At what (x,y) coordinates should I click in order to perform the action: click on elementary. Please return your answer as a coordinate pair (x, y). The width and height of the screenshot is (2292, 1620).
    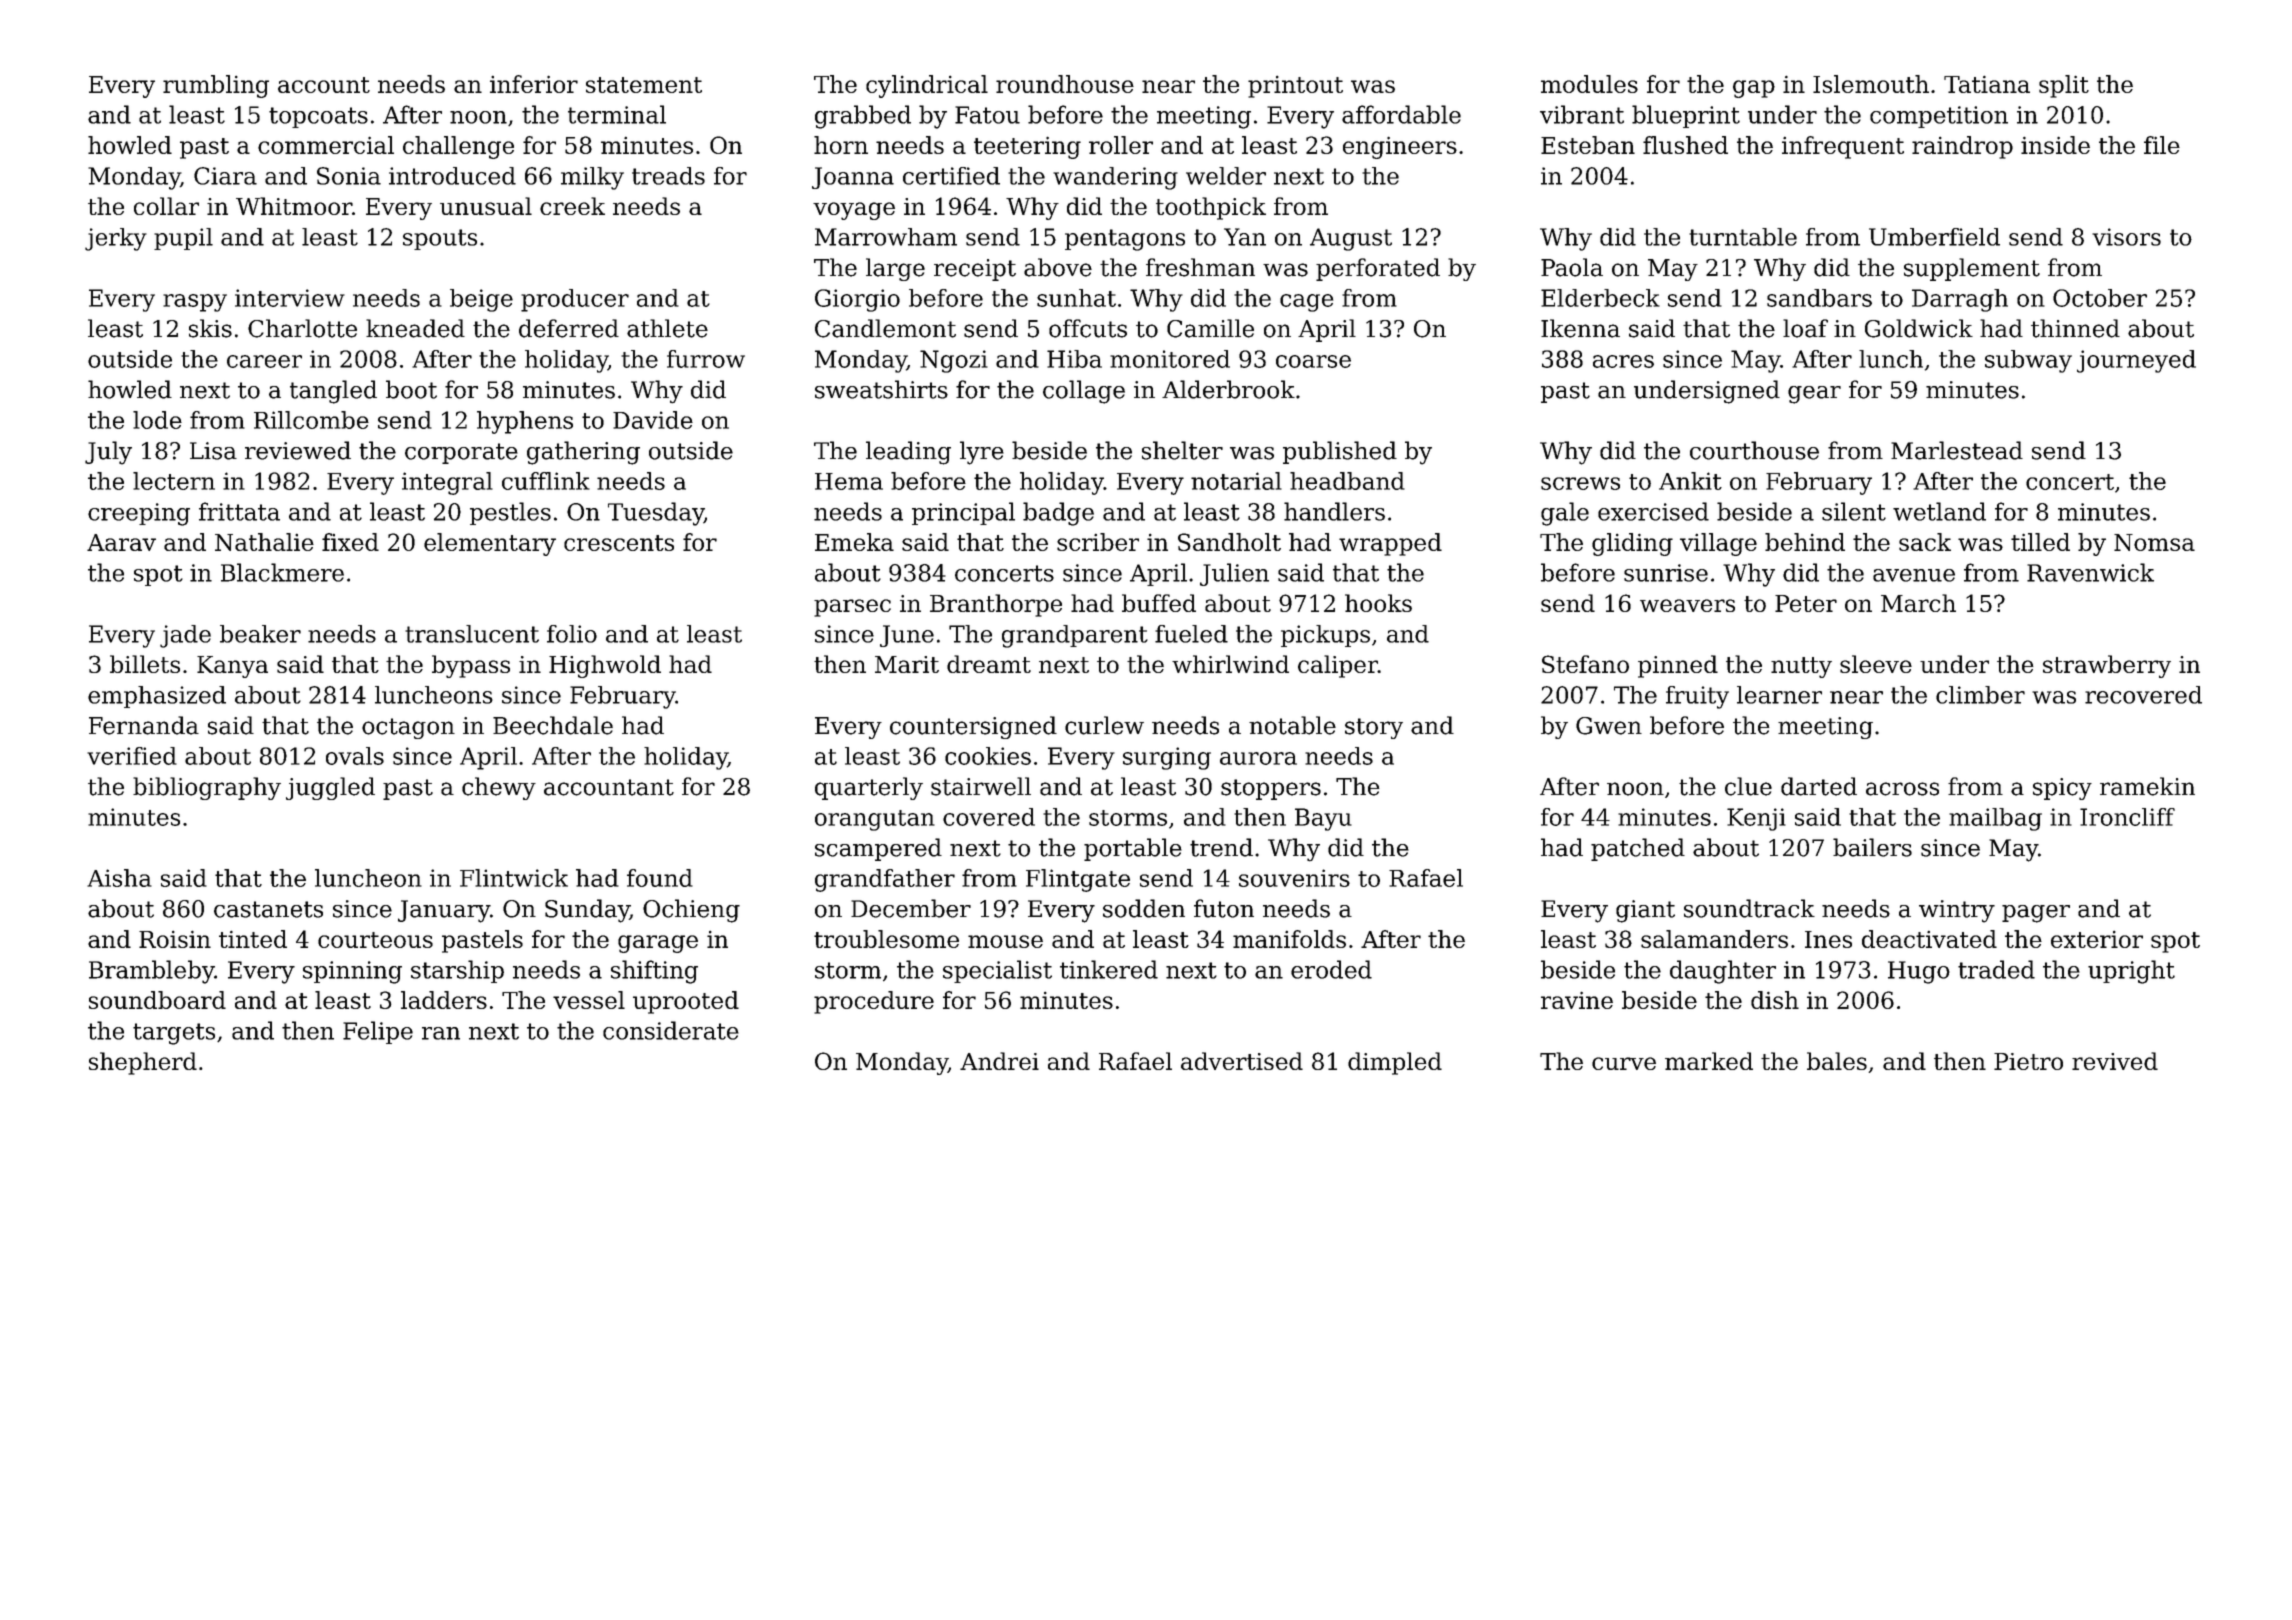
    Looking at the image, I should click on (490, 544).
